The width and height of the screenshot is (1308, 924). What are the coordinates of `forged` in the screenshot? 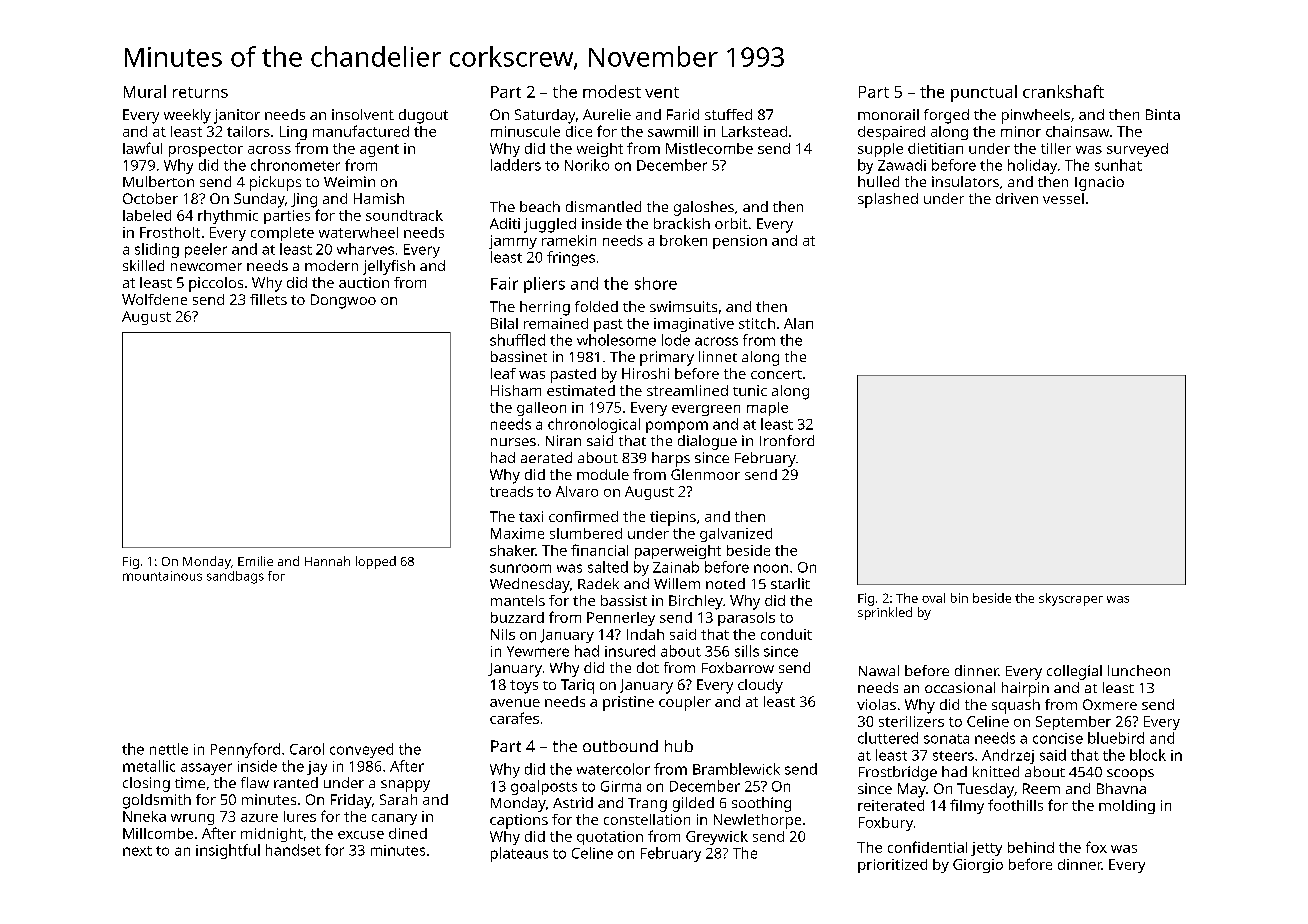 It's located at (946, 116).
